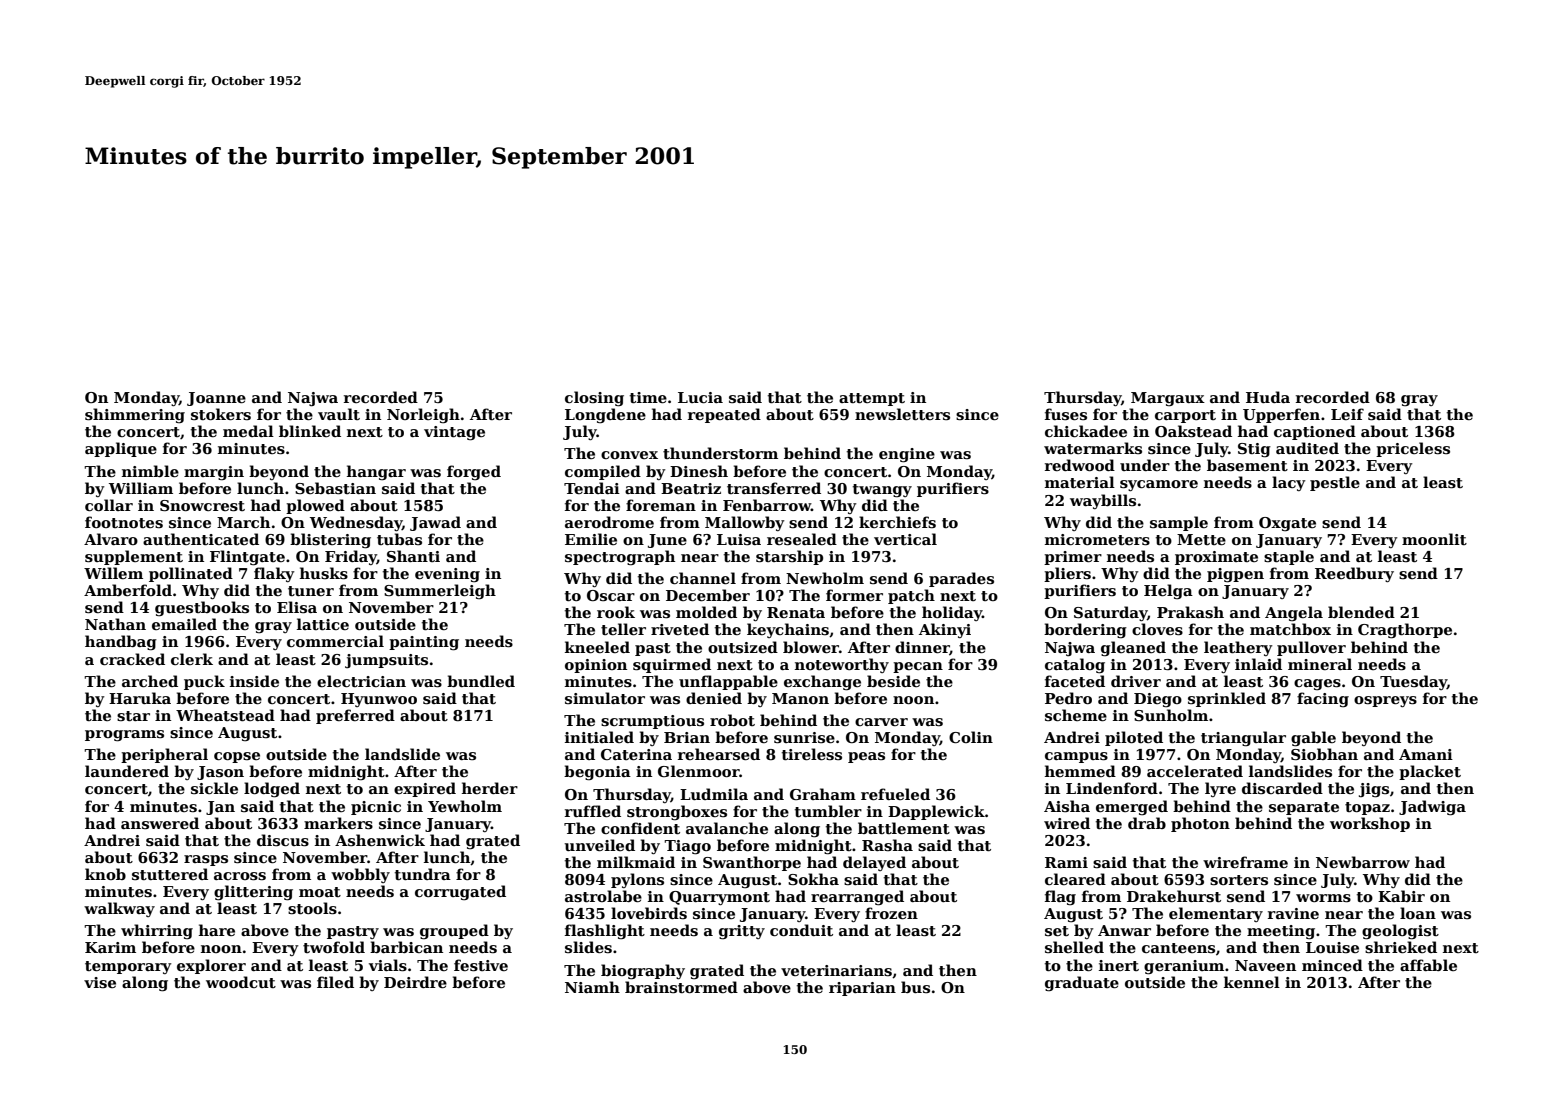  Describe the element at coordinates (1385, 701) in the screenshot. I see `ospreys` at that location.
